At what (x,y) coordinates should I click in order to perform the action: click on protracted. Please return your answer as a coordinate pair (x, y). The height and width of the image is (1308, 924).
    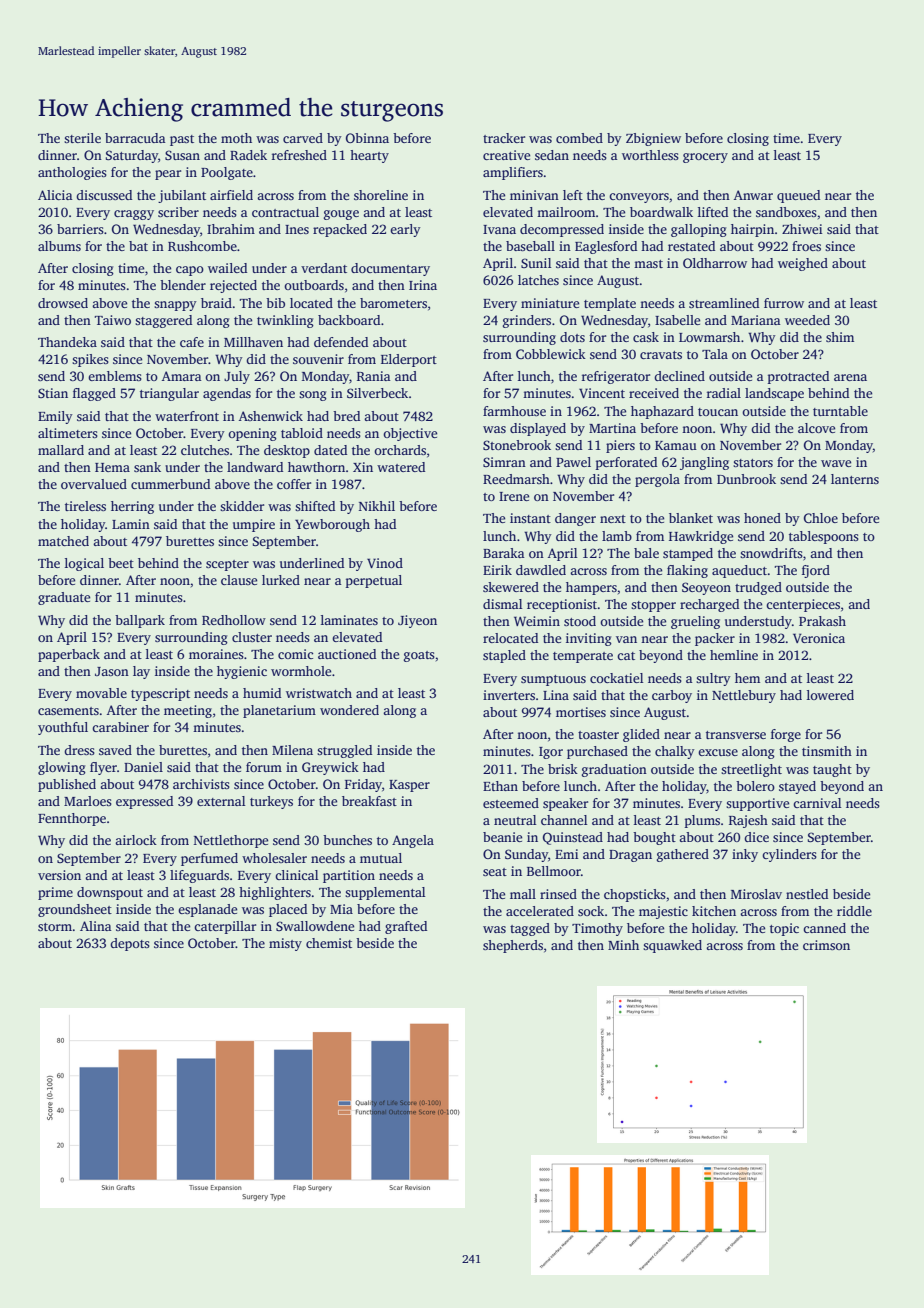
    Looking at the image, I should click on (798, 377).
